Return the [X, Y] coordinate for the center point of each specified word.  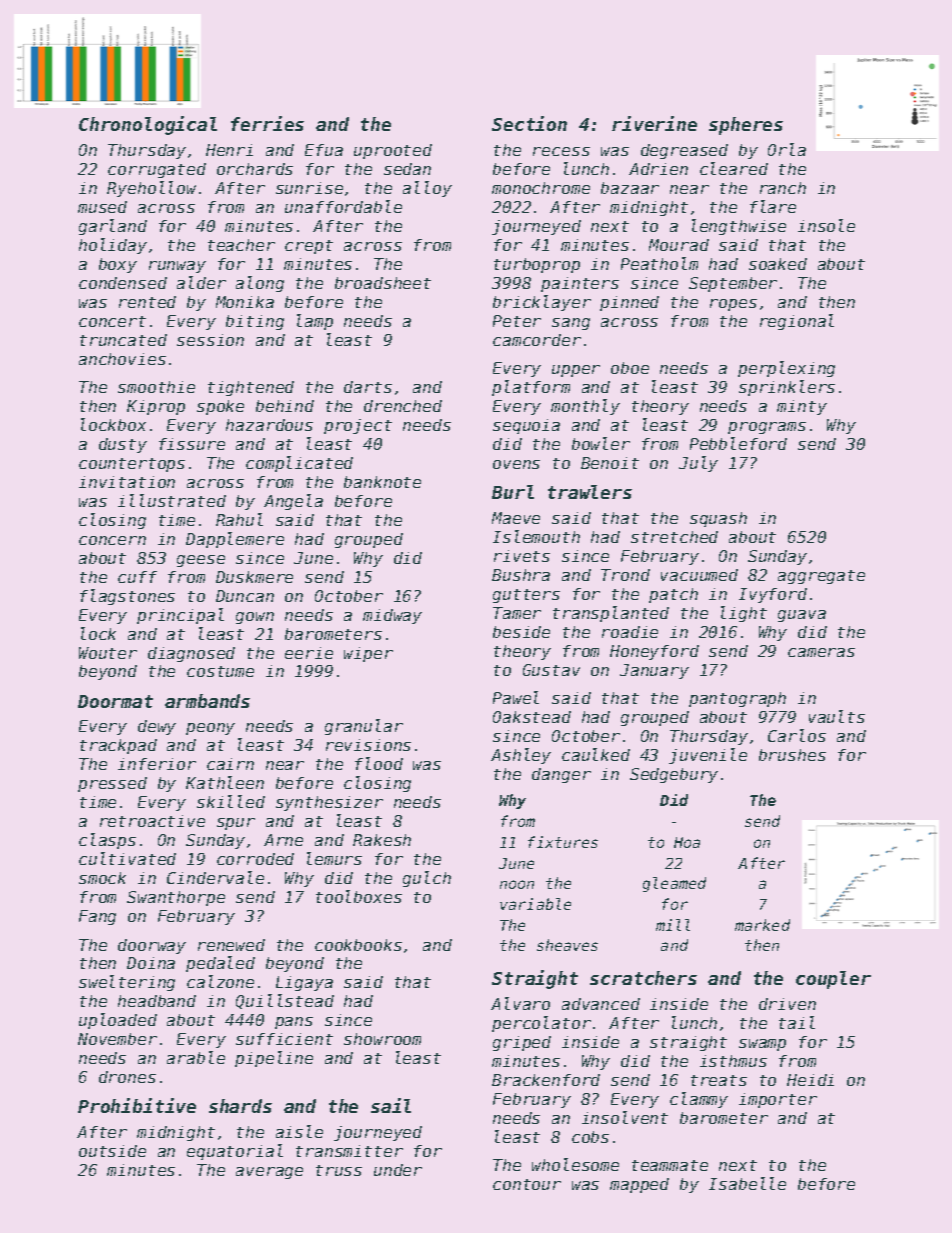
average [269, 1173]
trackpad [118, 746]
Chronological [148, 125]
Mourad [679, 245]
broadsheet [383, 283]
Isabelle [747, 1183]
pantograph [737, 699]
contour [527, 1184]
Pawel [516, 697]
